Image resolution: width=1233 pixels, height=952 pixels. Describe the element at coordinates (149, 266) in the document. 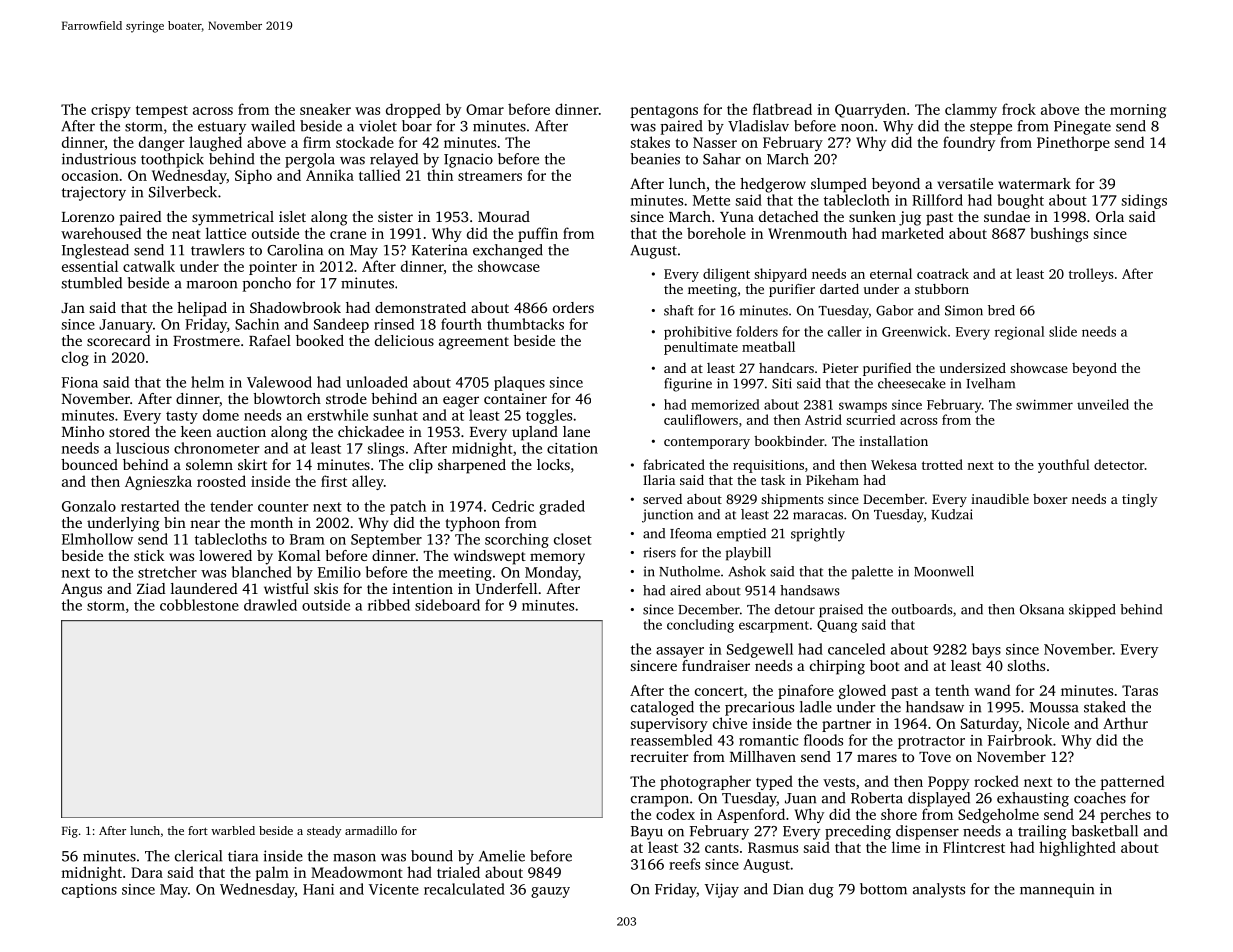

I see `catwalk` at that location.
